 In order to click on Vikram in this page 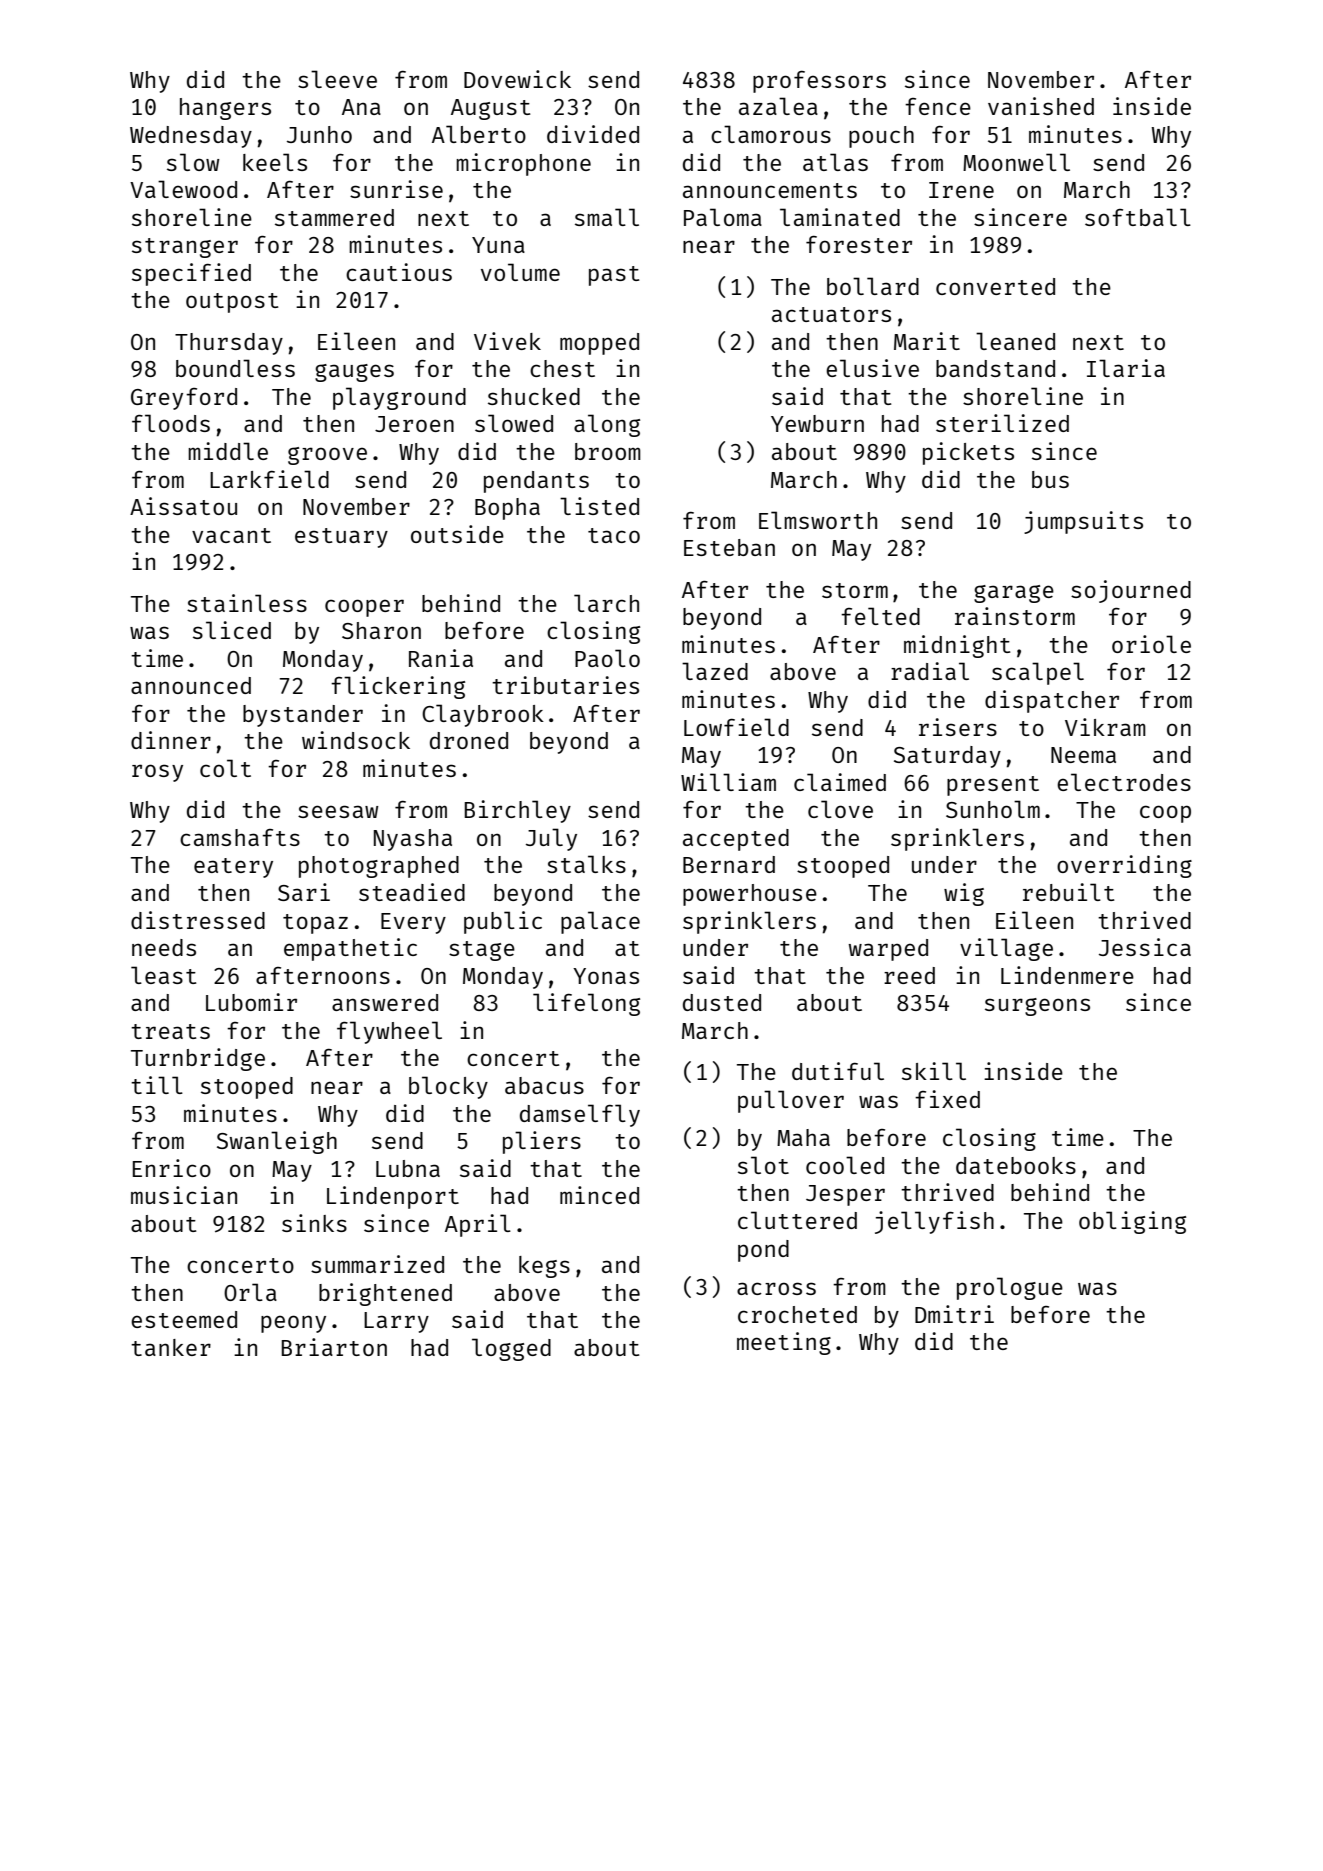, I will do `click(1105, 727)`.
